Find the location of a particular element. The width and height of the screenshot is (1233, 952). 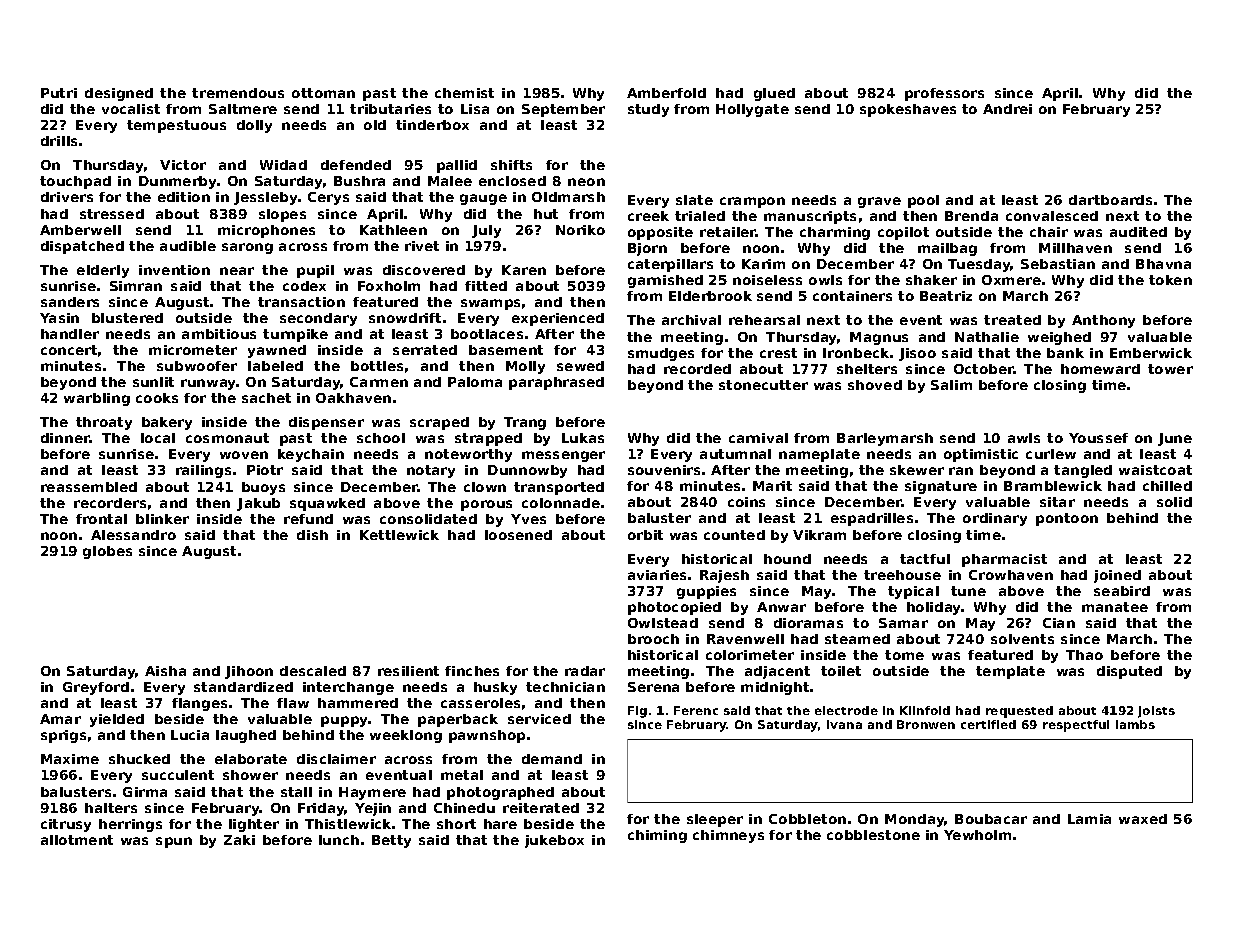

waxed is located at coordinates (1143, 819).
